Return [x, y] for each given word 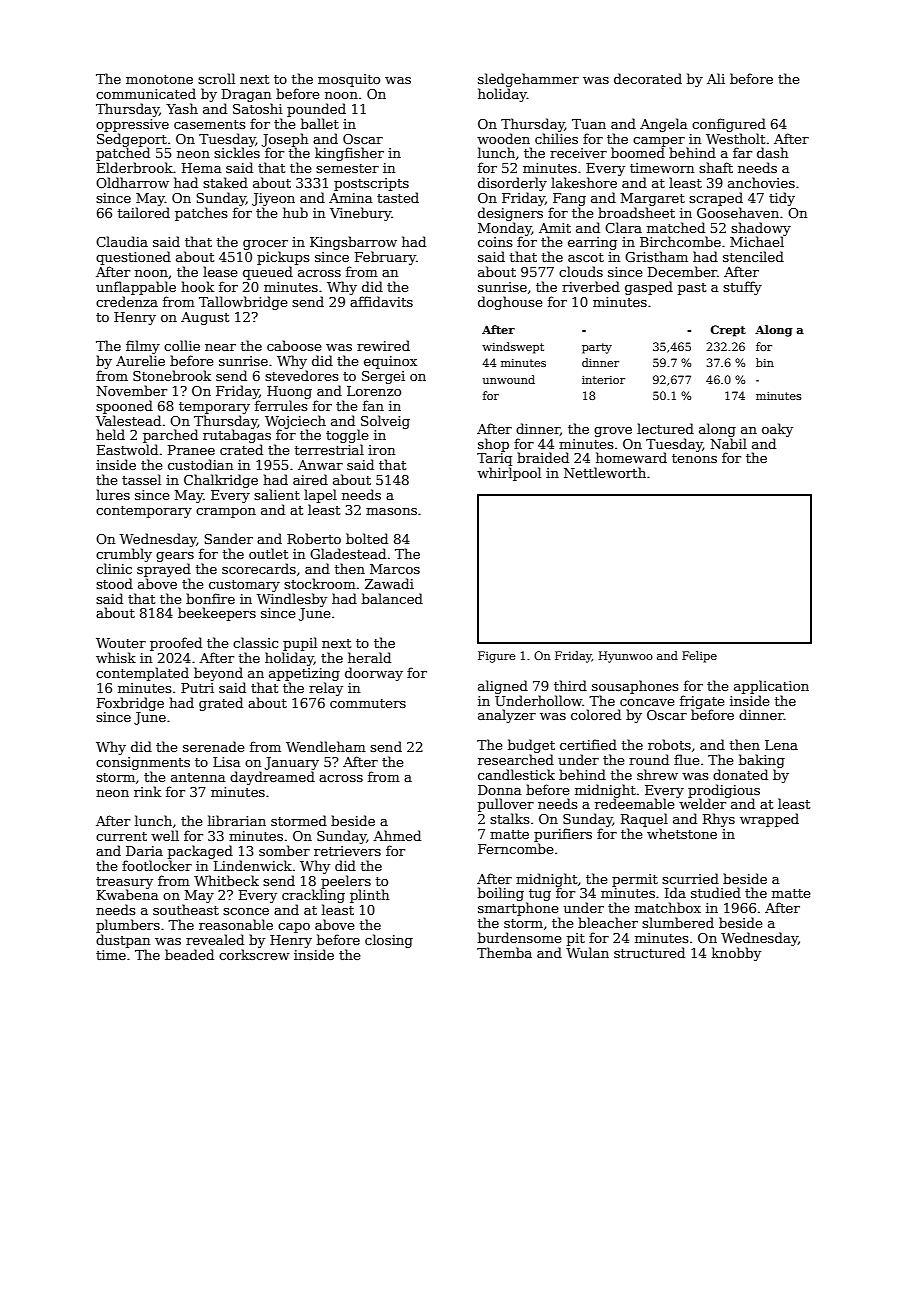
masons [391, 511]
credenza [127, 301]
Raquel [644, 820]
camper [659, 142]
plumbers [128, 926]
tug [540, 895]
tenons [694, 458]
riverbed [591, 286]
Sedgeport [132, 140]
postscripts [371, 184]
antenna [198, 777]
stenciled [753, 256]
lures [113, 494]
